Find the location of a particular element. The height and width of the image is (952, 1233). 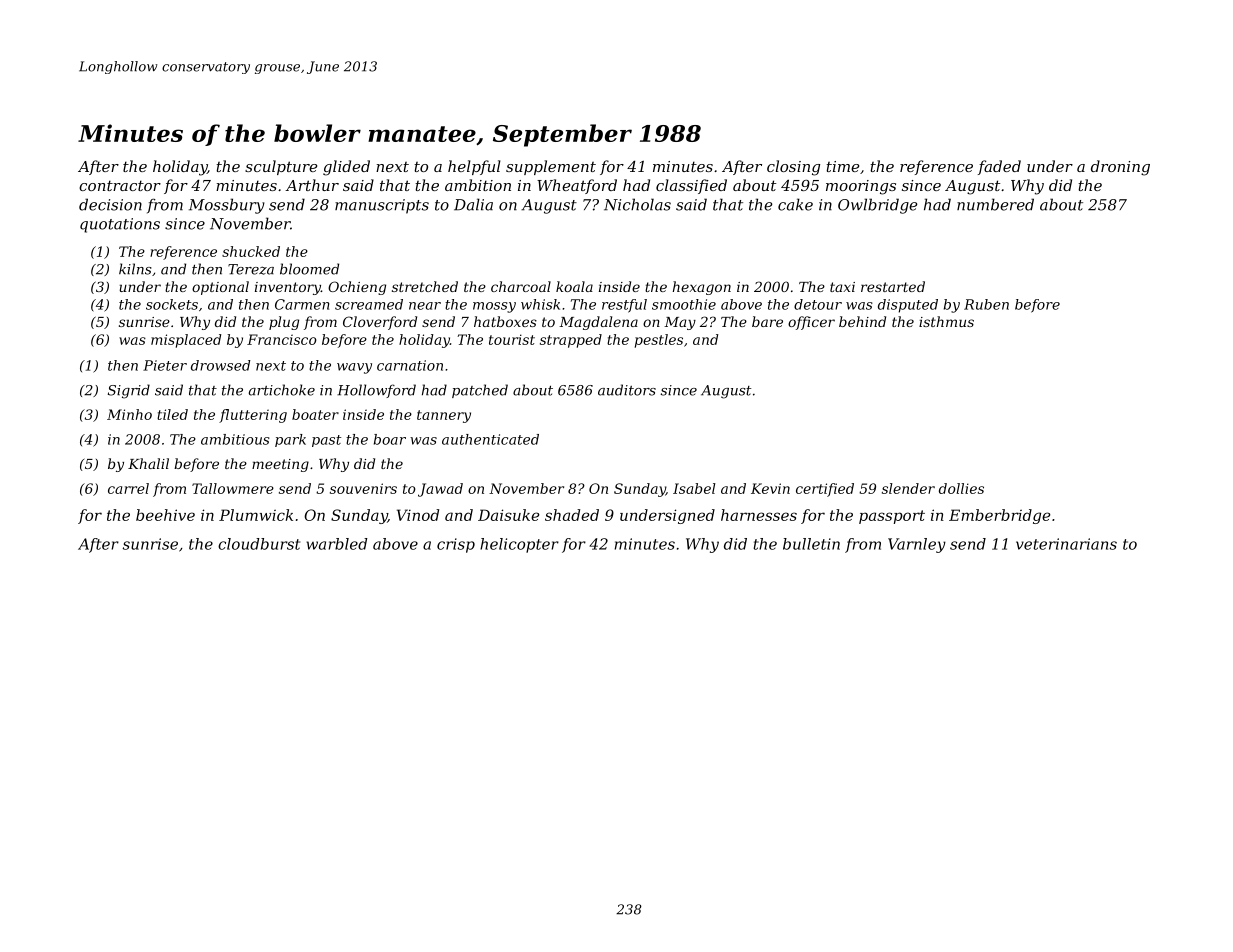

helicopter is located at coordinates (519, 545).
